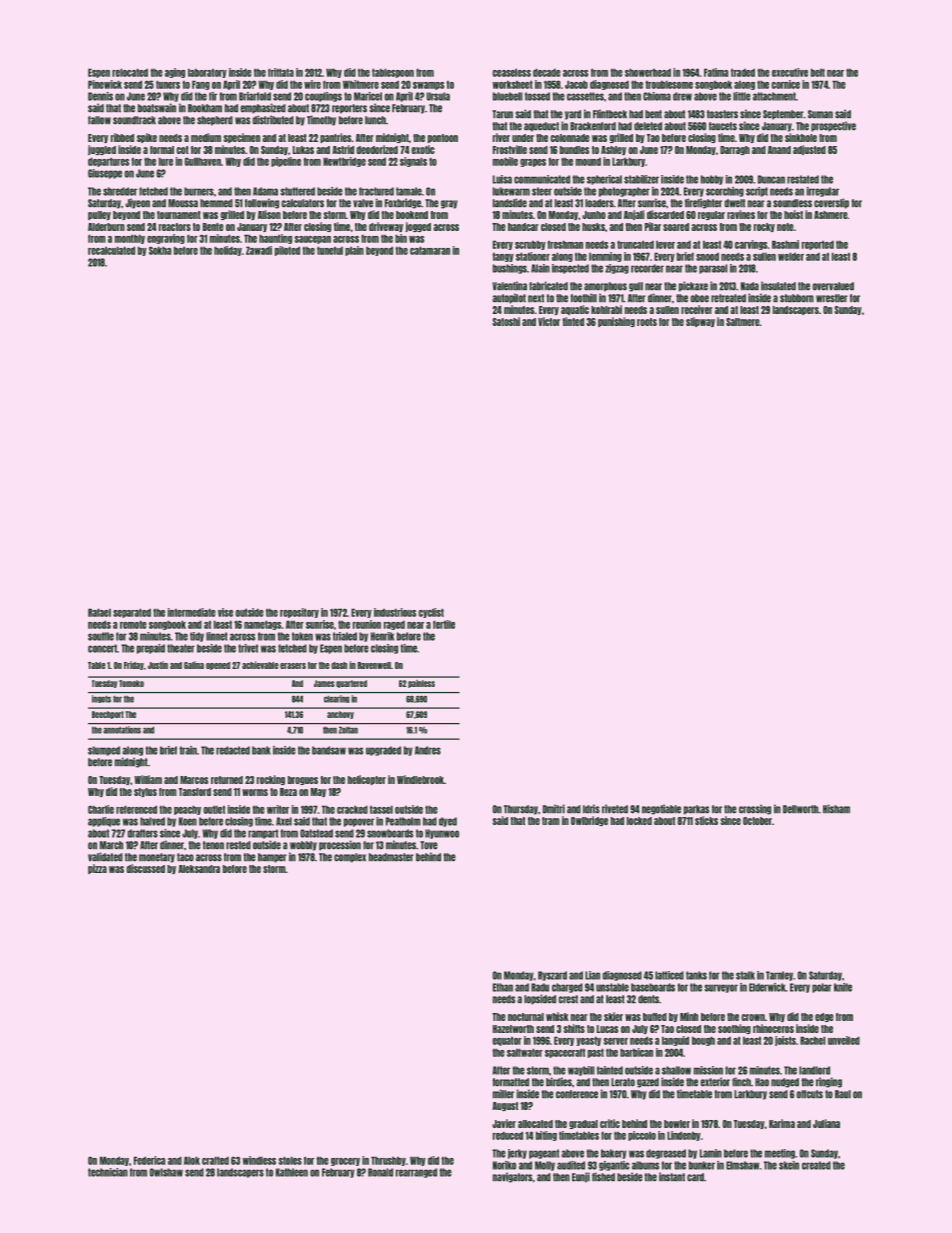 The height and width of the document is (1233, 952). Describe the element at coordinates (102, 648) in the document. I see `concert` at that location.
